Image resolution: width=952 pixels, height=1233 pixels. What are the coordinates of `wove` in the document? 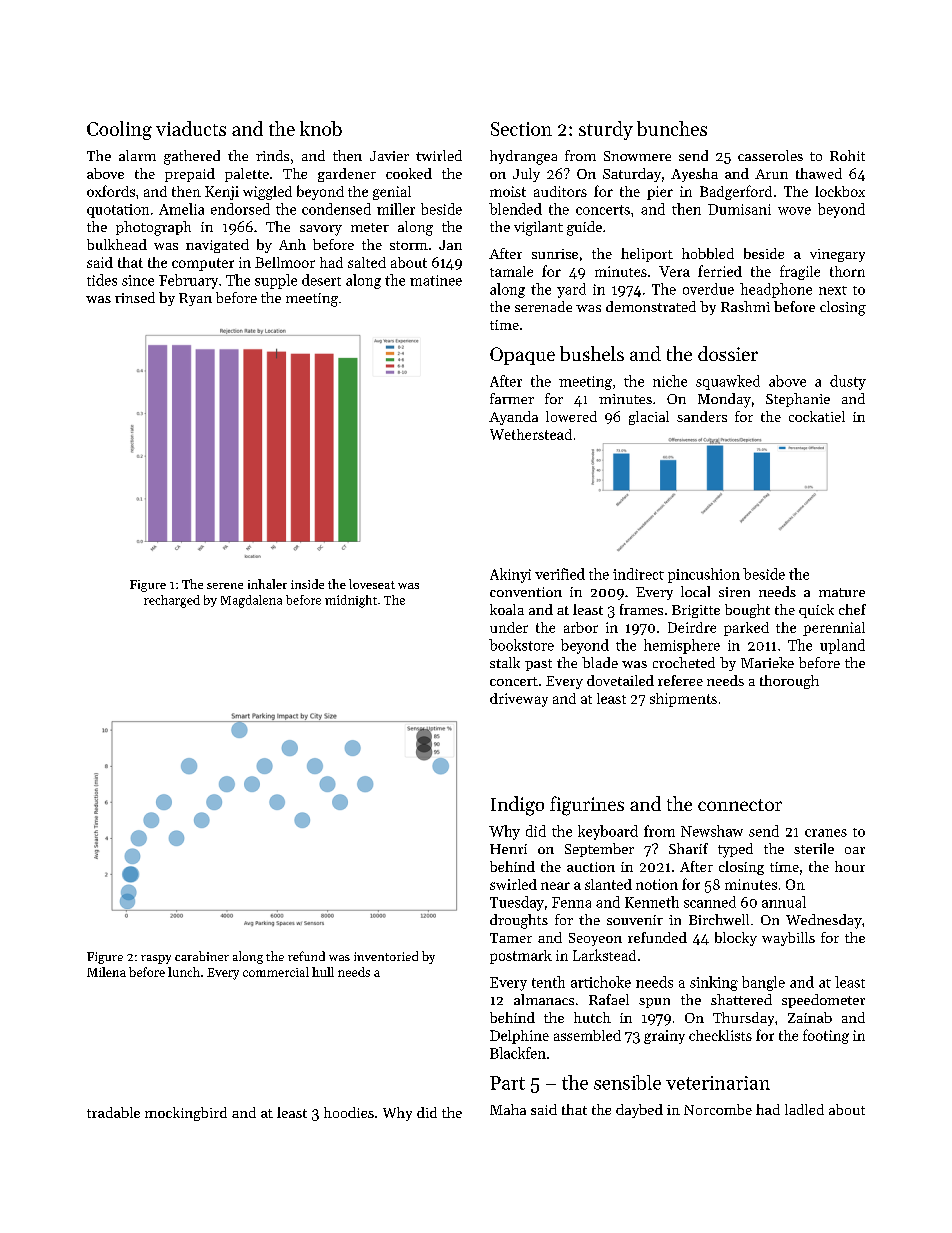 It's located at (794, 211).
